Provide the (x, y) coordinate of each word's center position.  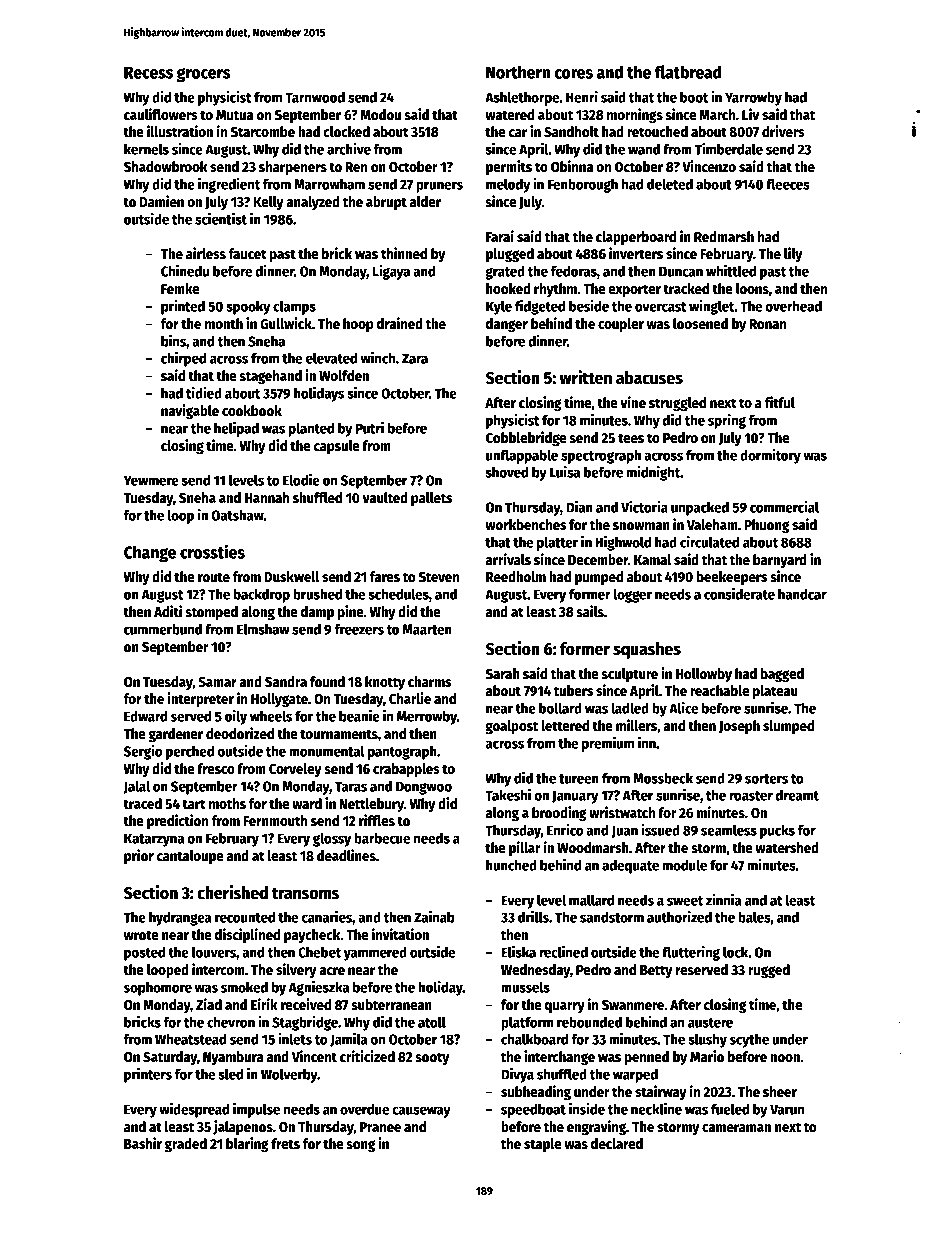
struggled (677, 404)
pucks (777, 831)
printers (148, 1075)
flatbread (687, 72)
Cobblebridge (526, 438)
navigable (190, 411)
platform (527, 1023)
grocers (203, 75)
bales (754, 917)
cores (573, 74)
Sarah (503, 673)
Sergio (143, 752)
